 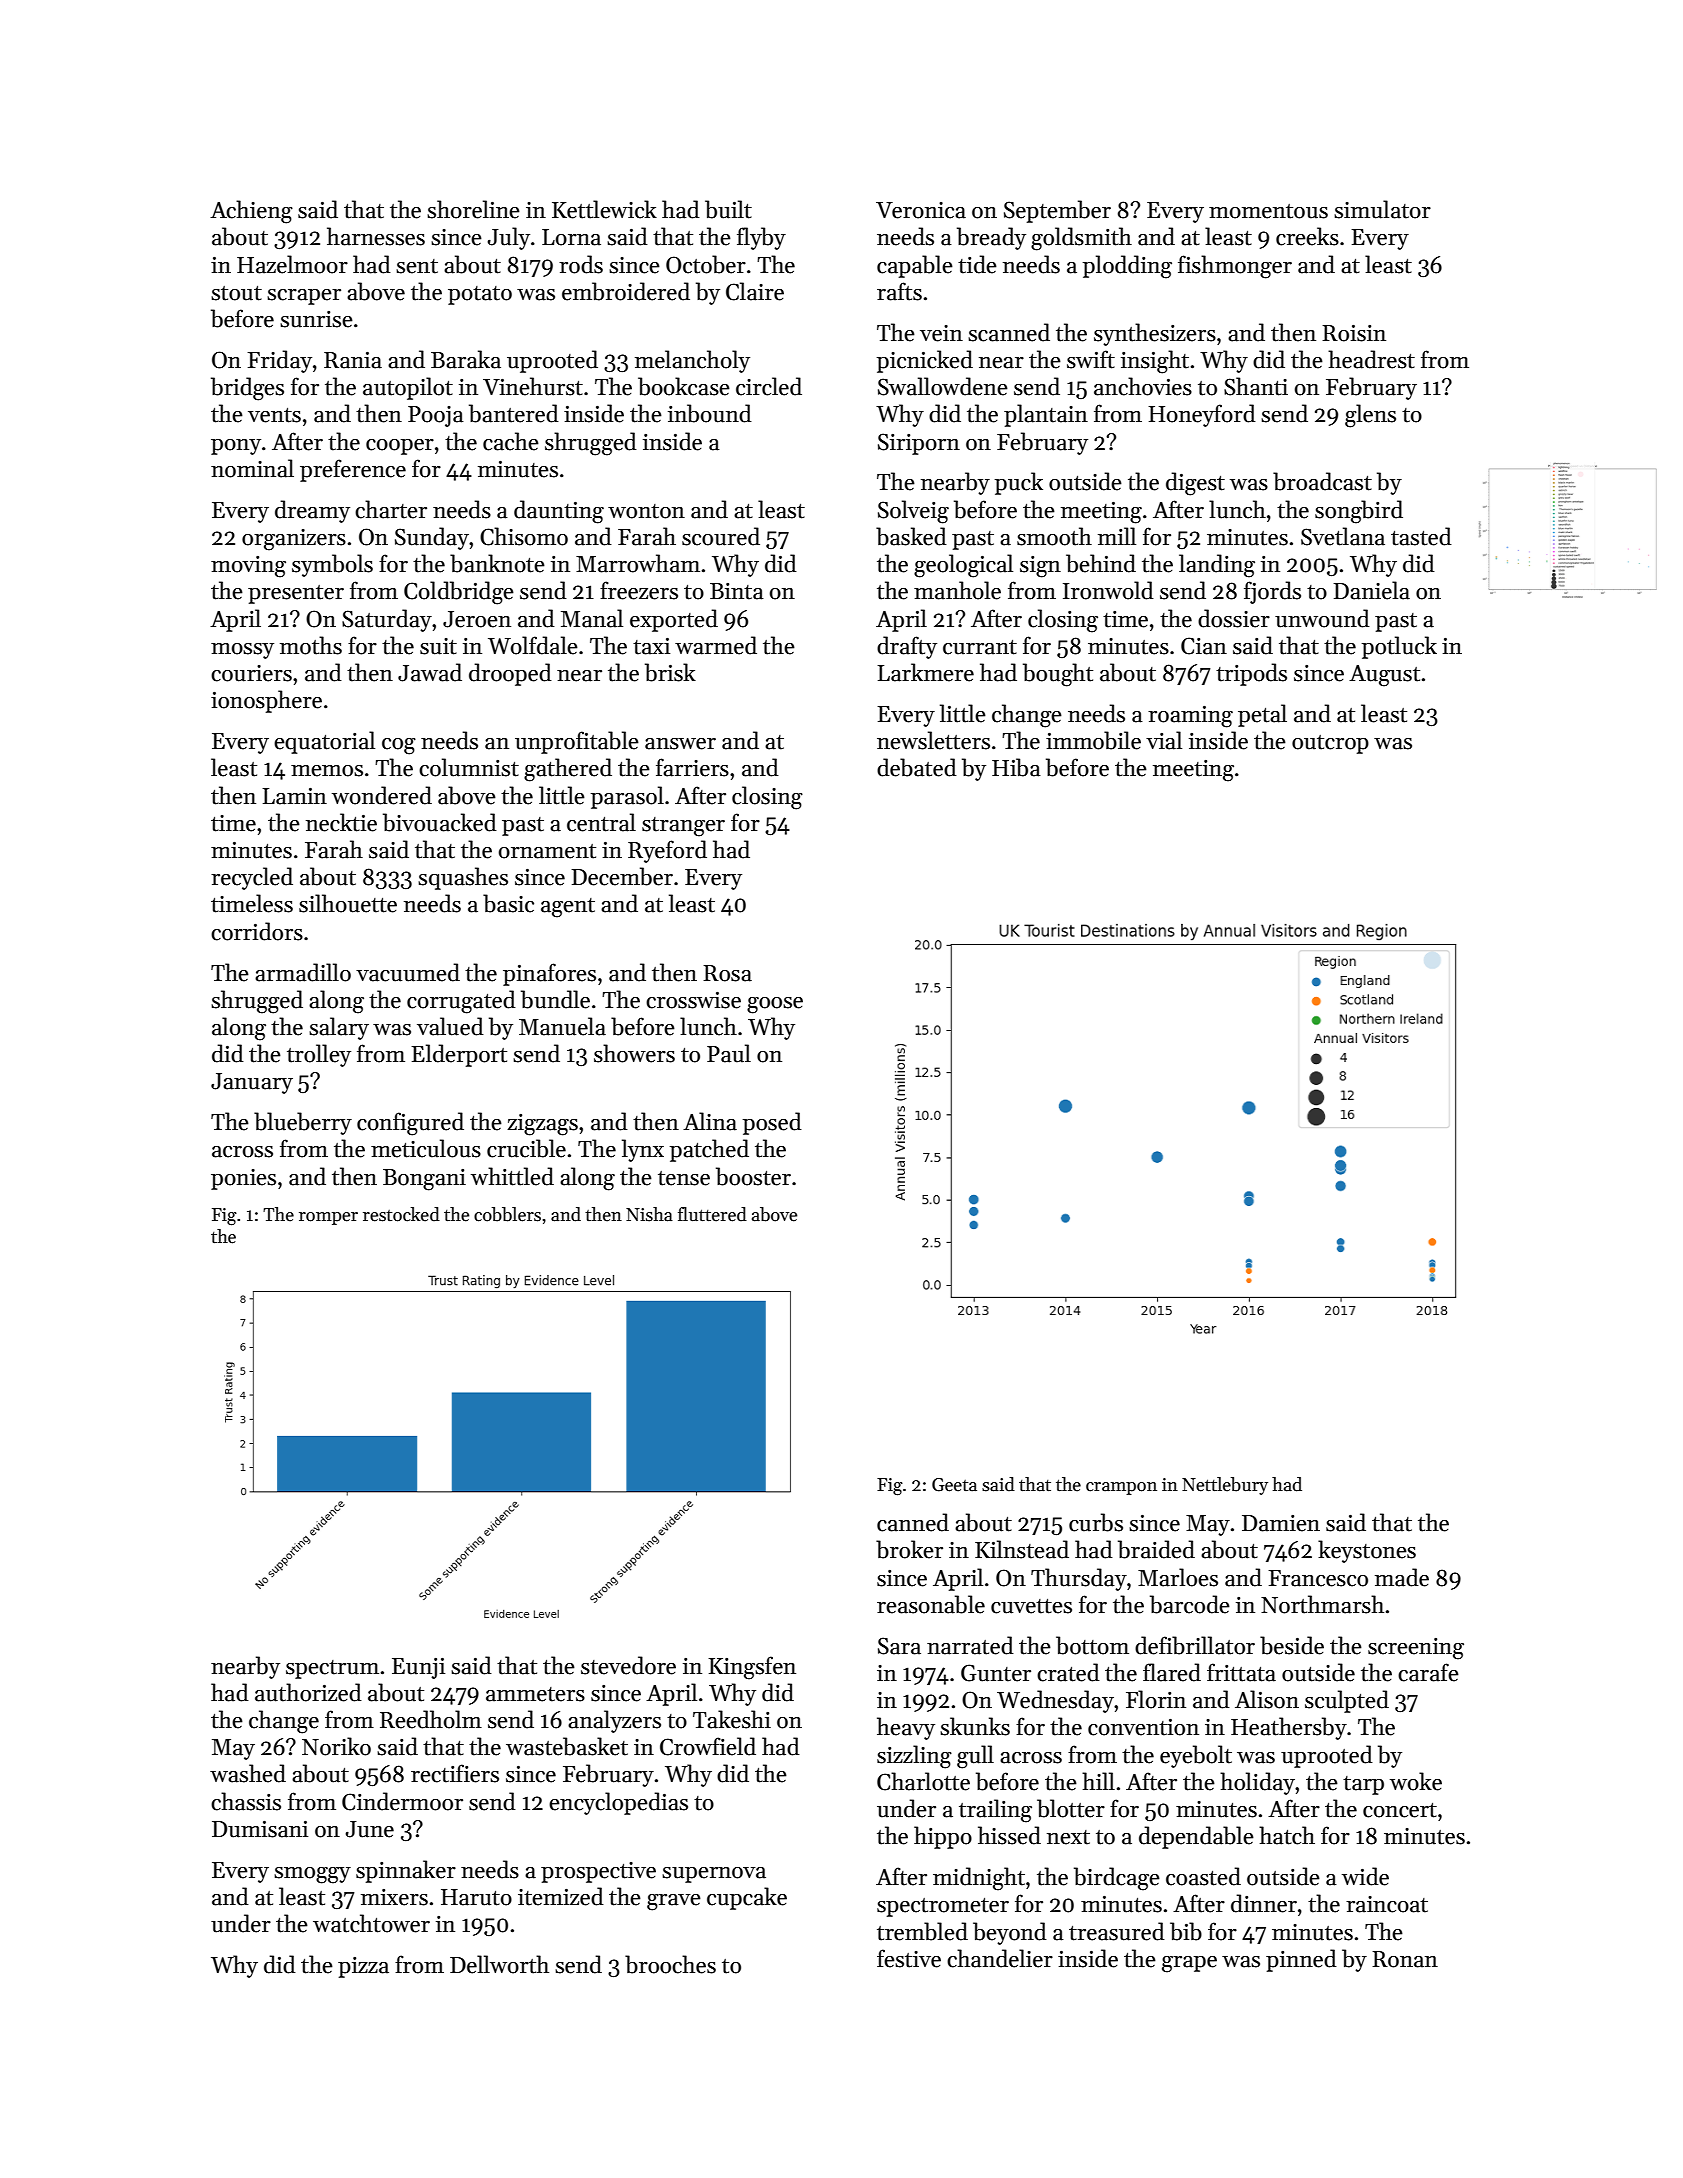 I want to click on Nettlebury, so click(x=1225, y=1486).
